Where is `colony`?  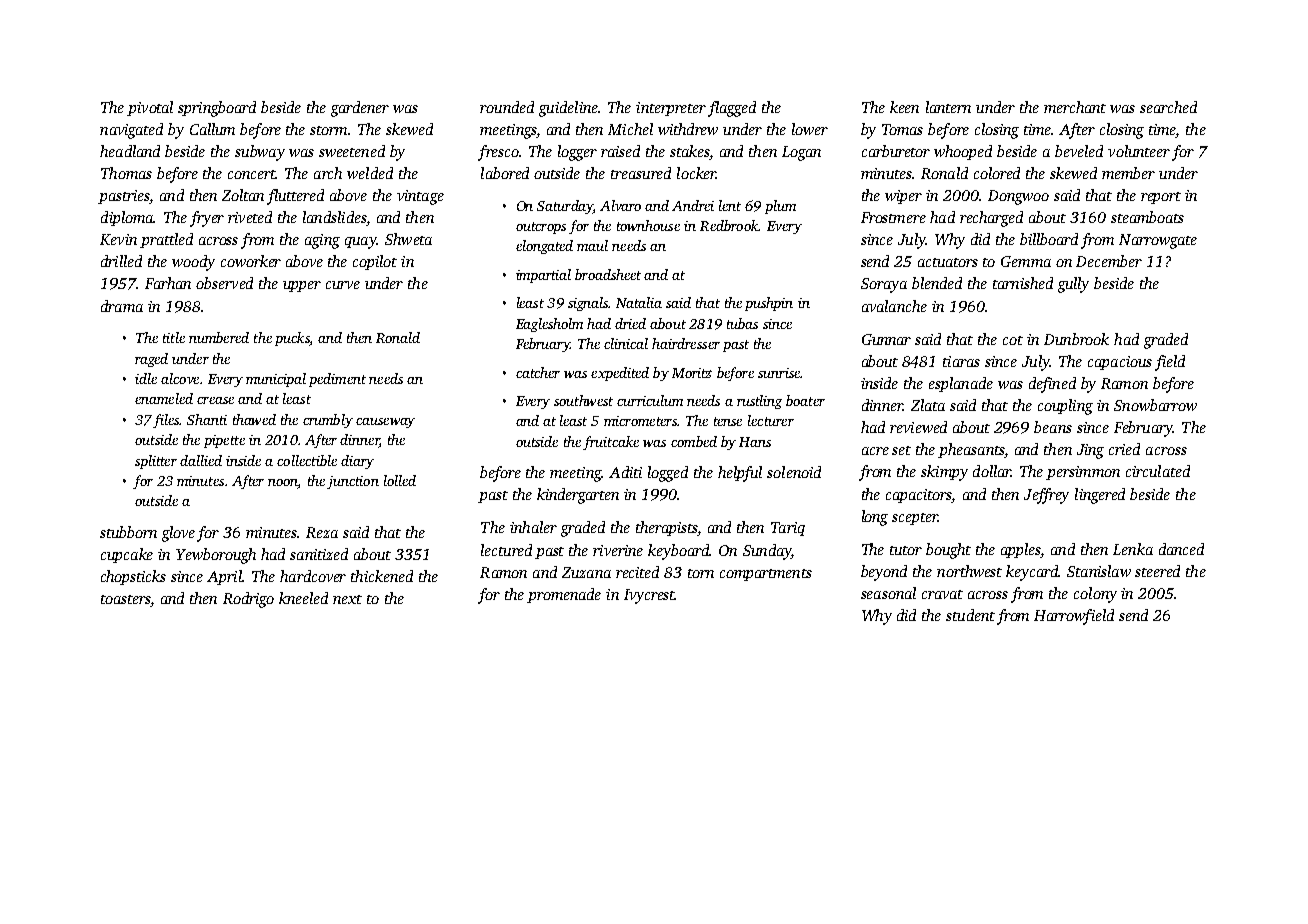 colony is located at coordinates (1095, 595).
